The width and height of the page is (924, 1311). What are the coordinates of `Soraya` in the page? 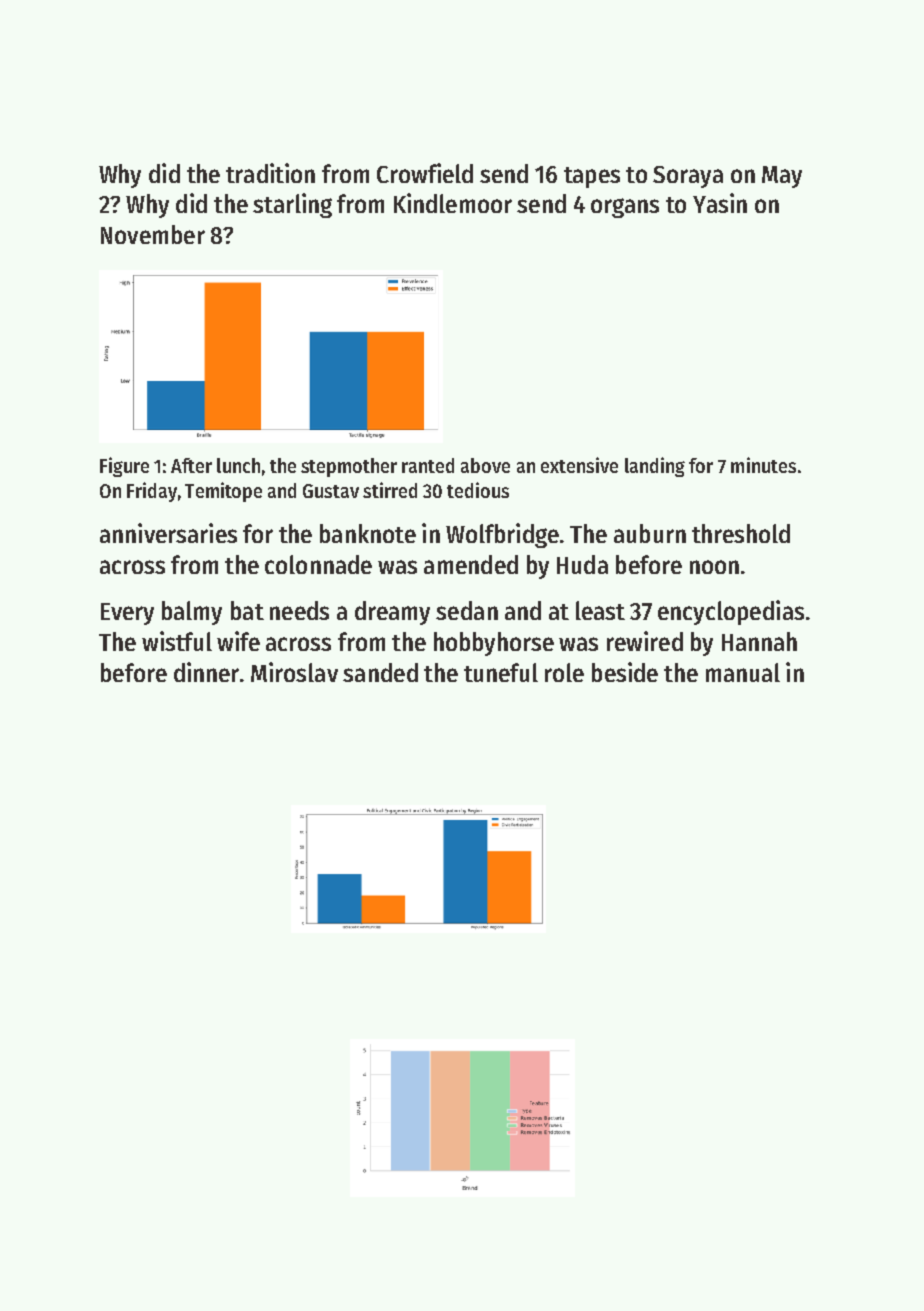 It's located at (688, 177).
